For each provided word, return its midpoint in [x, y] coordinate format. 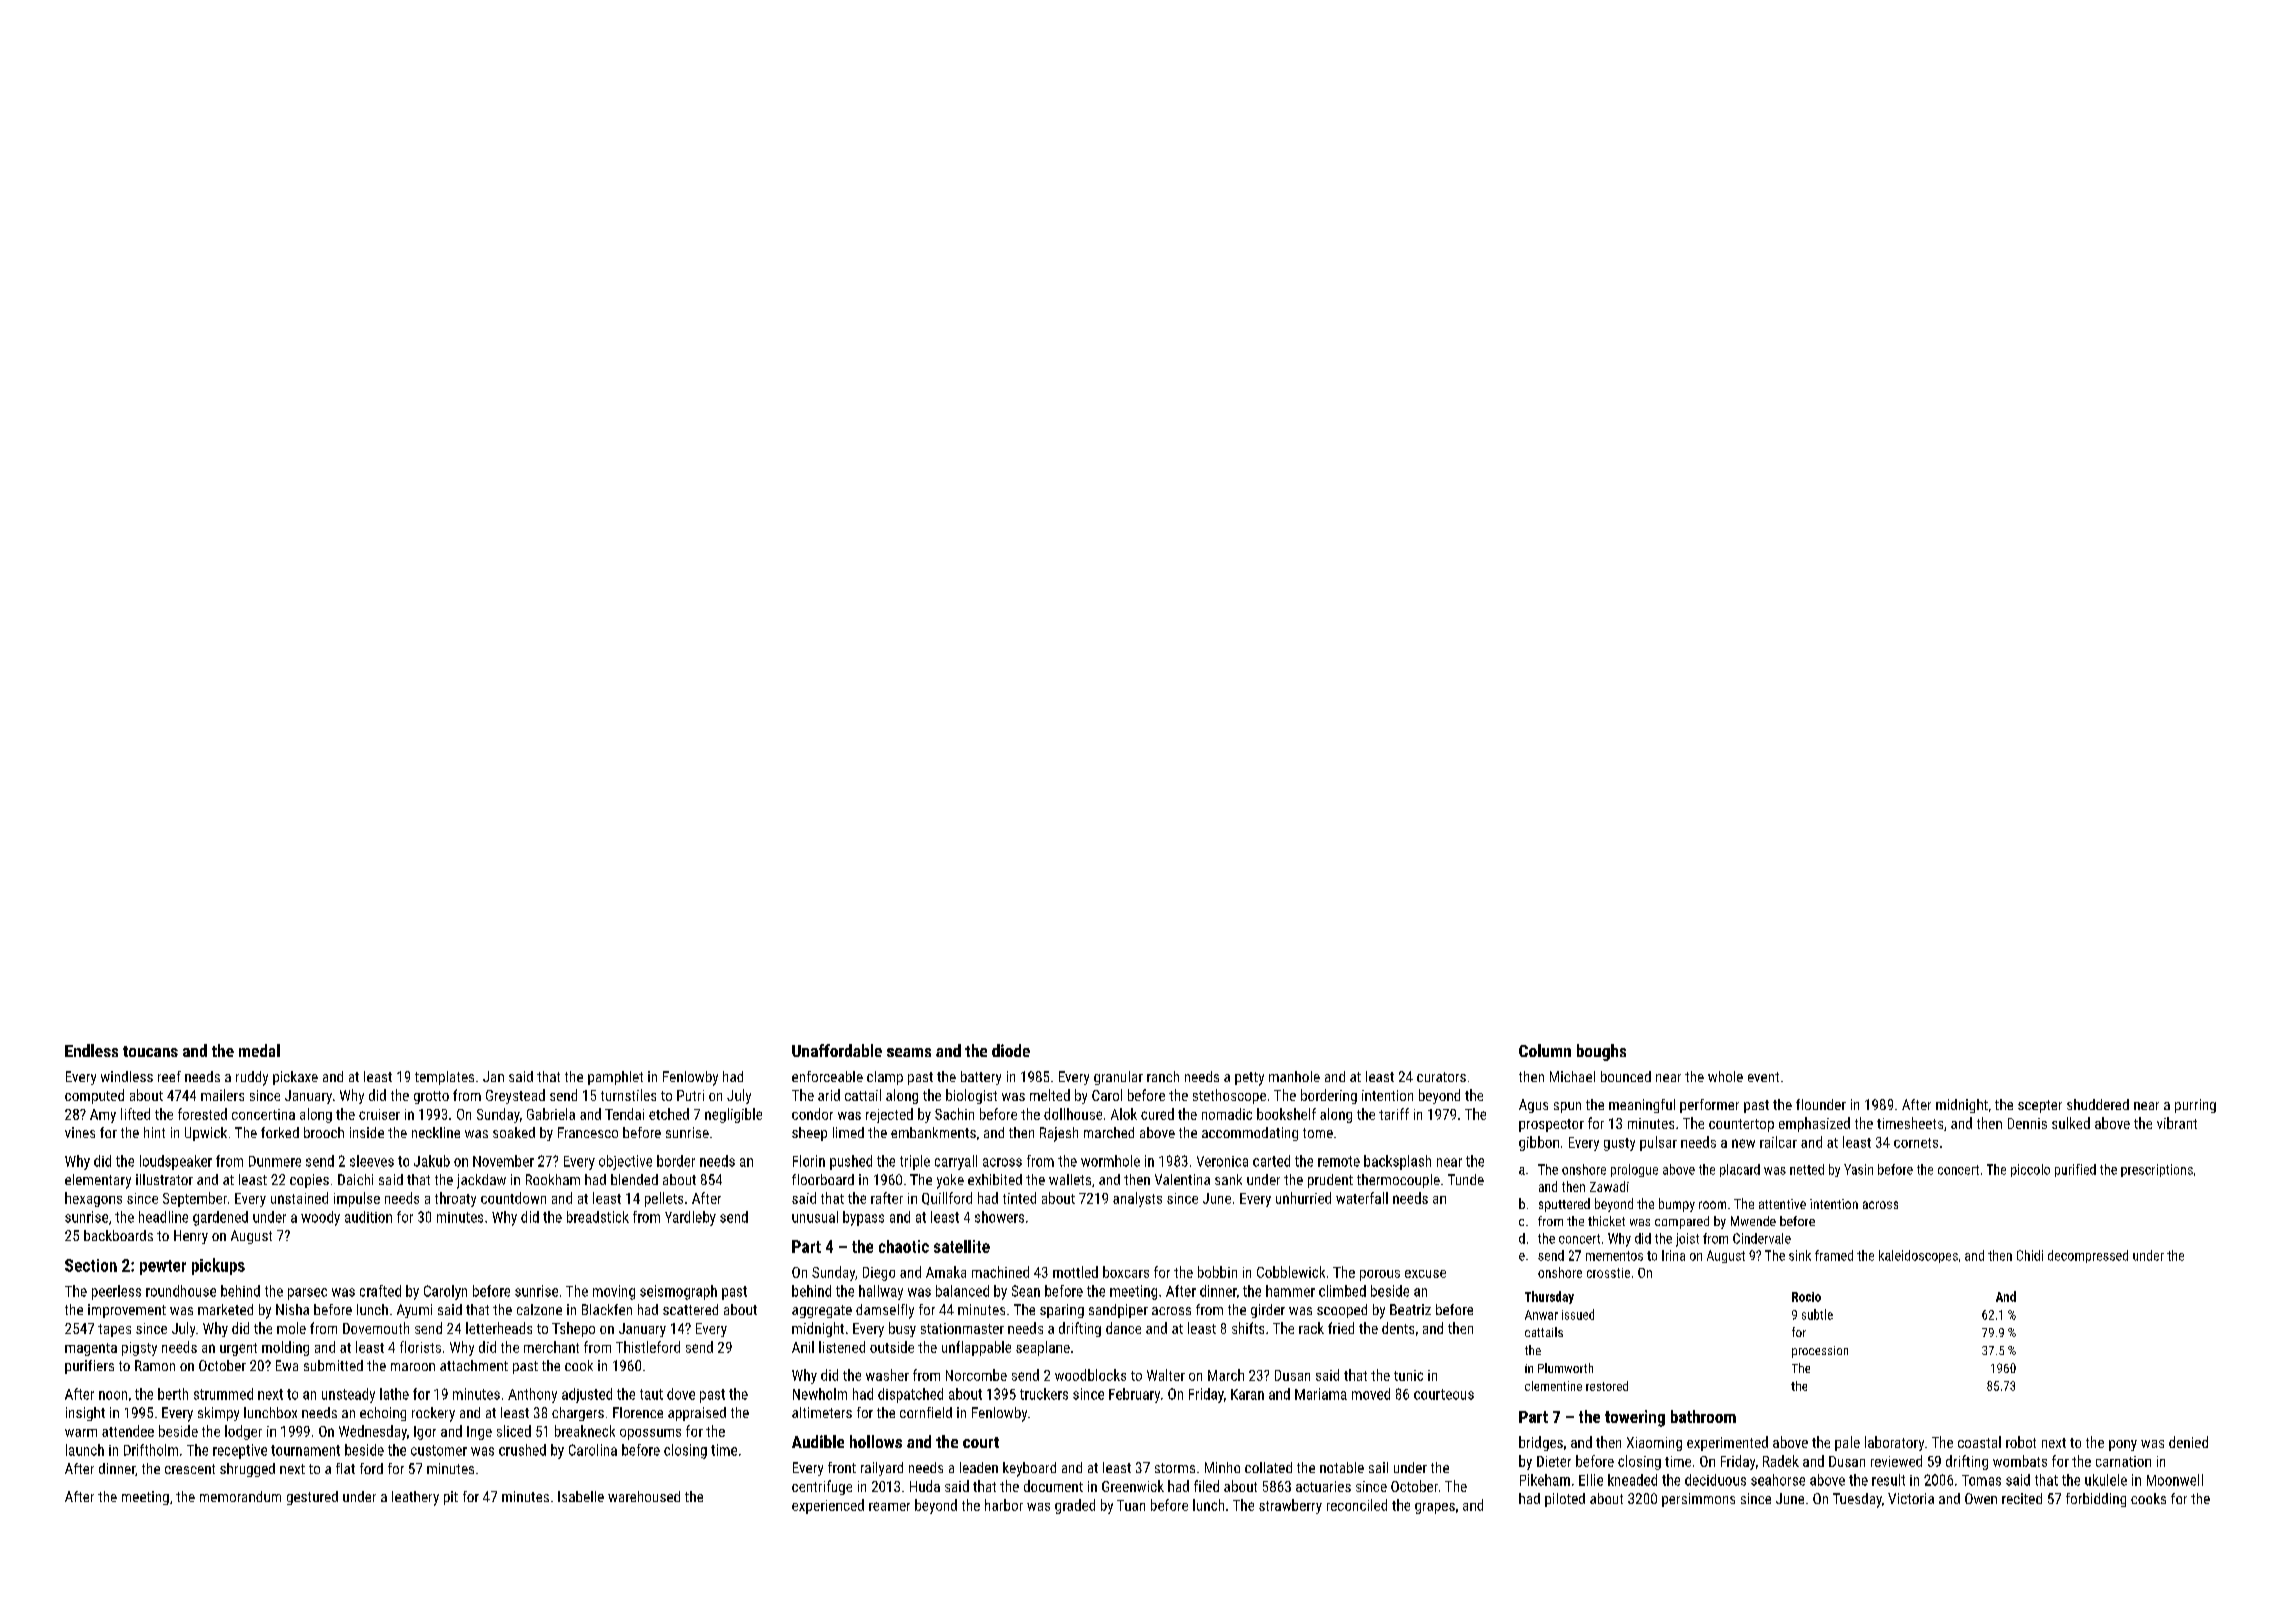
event [1763, 1077]
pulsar [1658, 1143]
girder [1268, 1311]
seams [909, 1052]
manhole [1294, 1076]
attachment [474, 1365]
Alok [1124, 1114]
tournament [305, 1450]
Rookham [553, 1179]
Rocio [1806, 1297]
